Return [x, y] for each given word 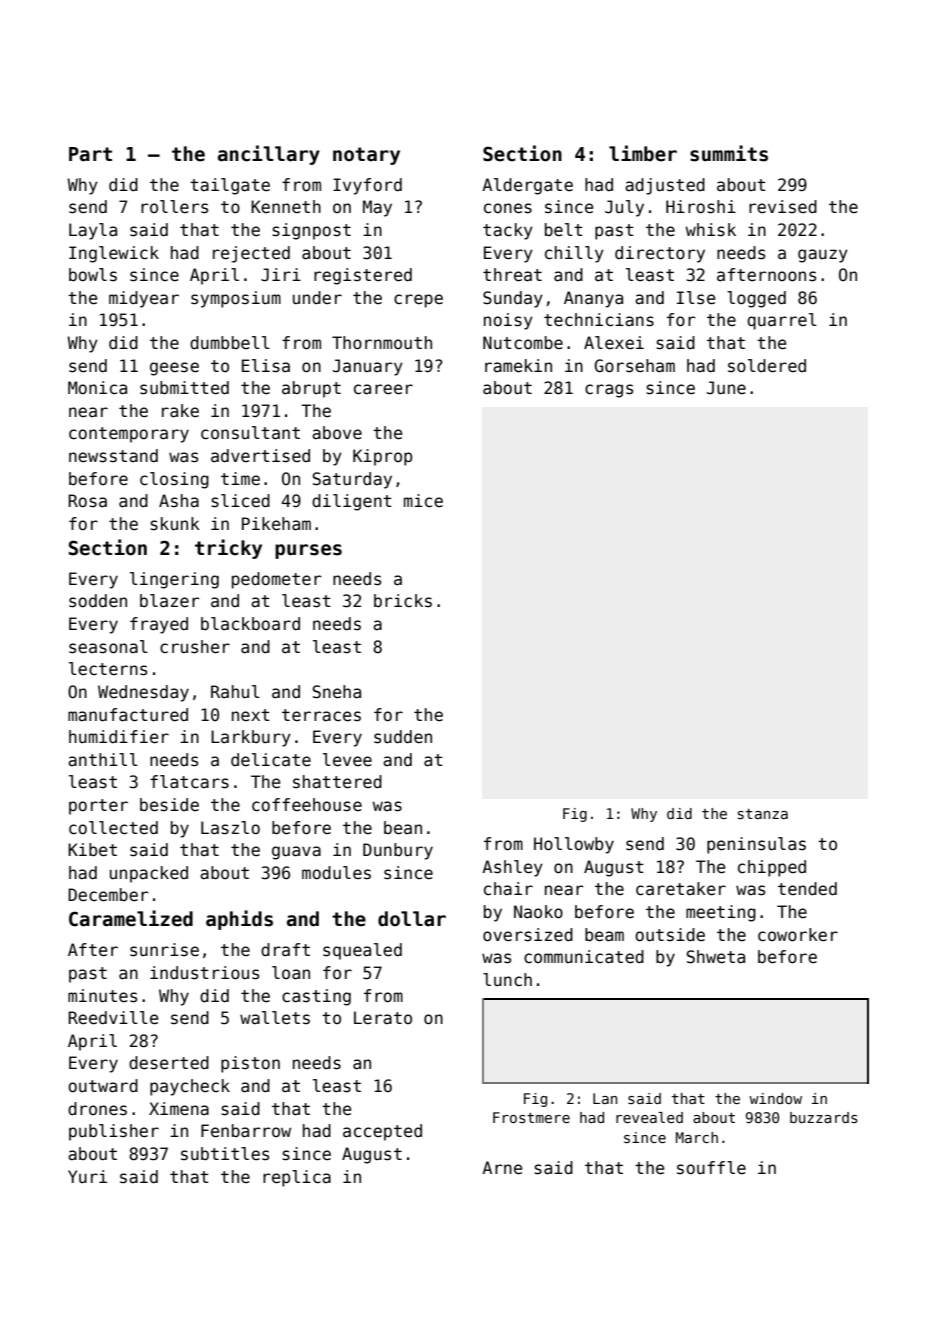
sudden [403, 737]
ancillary [269, 155]
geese [174, 369]
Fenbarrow [246, 1131]
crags [609, 391]
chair [508, 889]
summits [729, 153]
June [726, 388]
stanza [763, 814]
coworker [798, 935]
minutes [102, 996]
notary [366, 156]
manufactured [128, 715]
